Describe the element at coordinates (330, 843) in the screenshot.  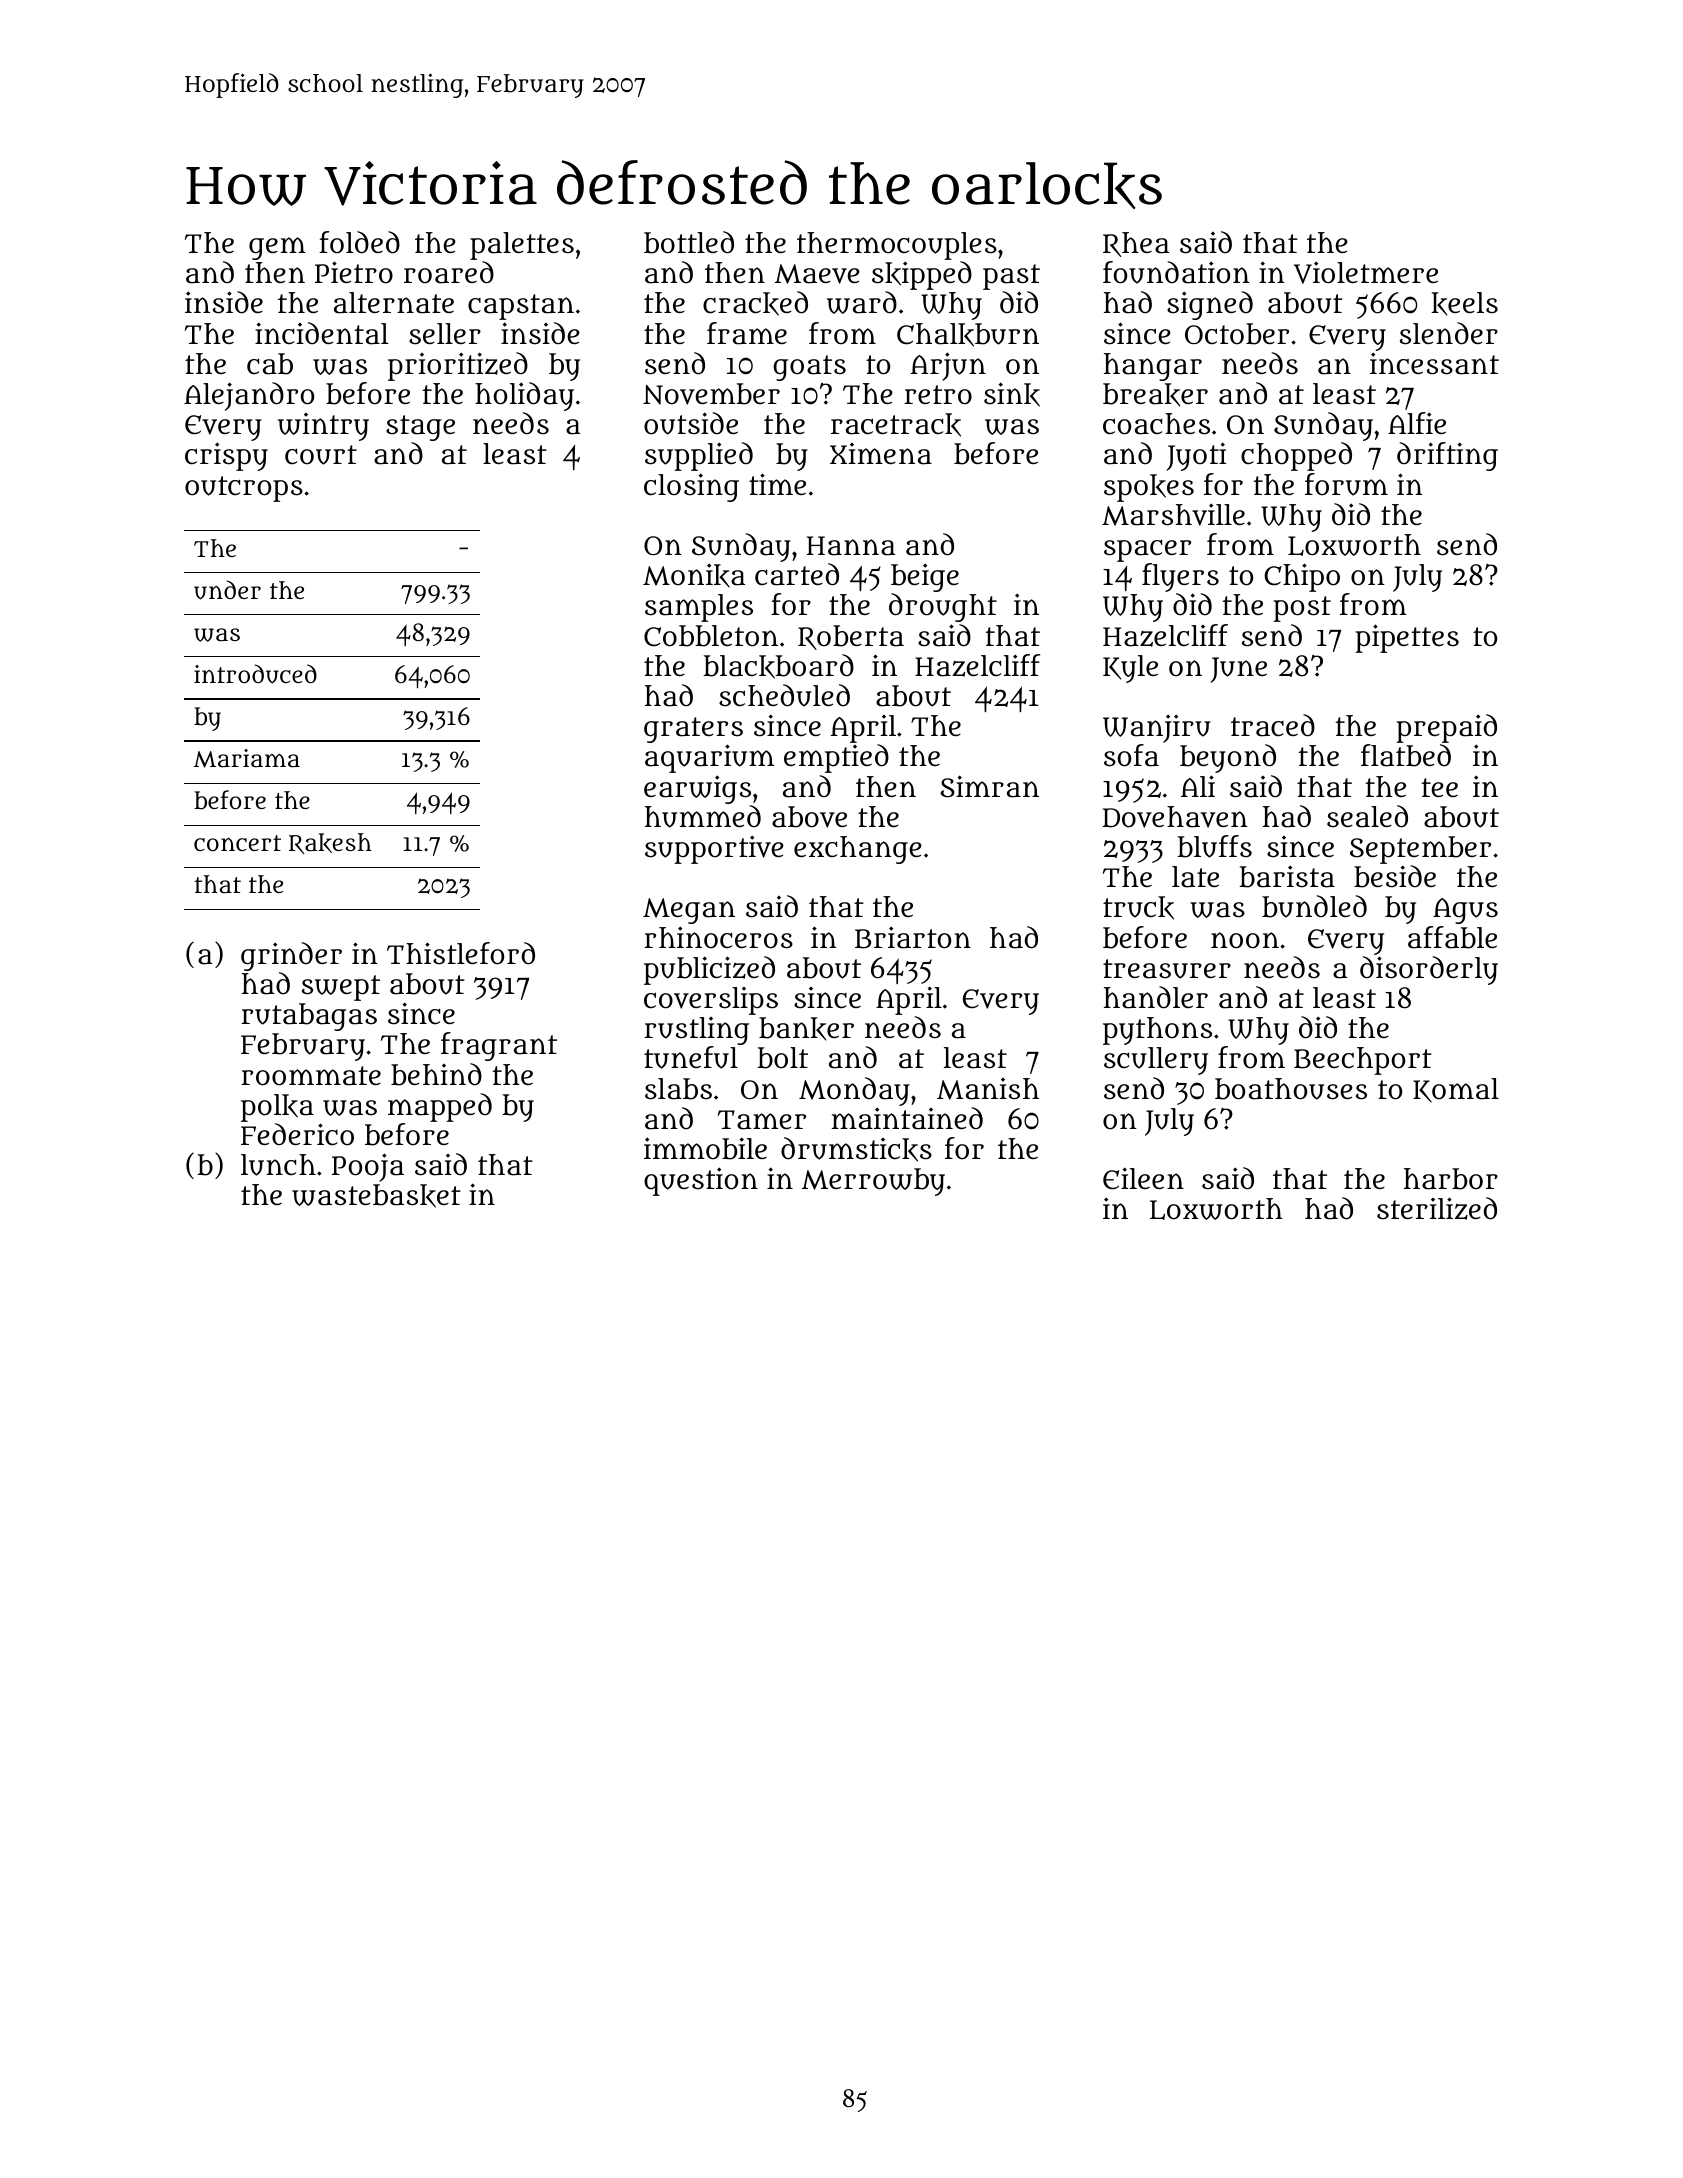
I see `Rakesh` at that location.
